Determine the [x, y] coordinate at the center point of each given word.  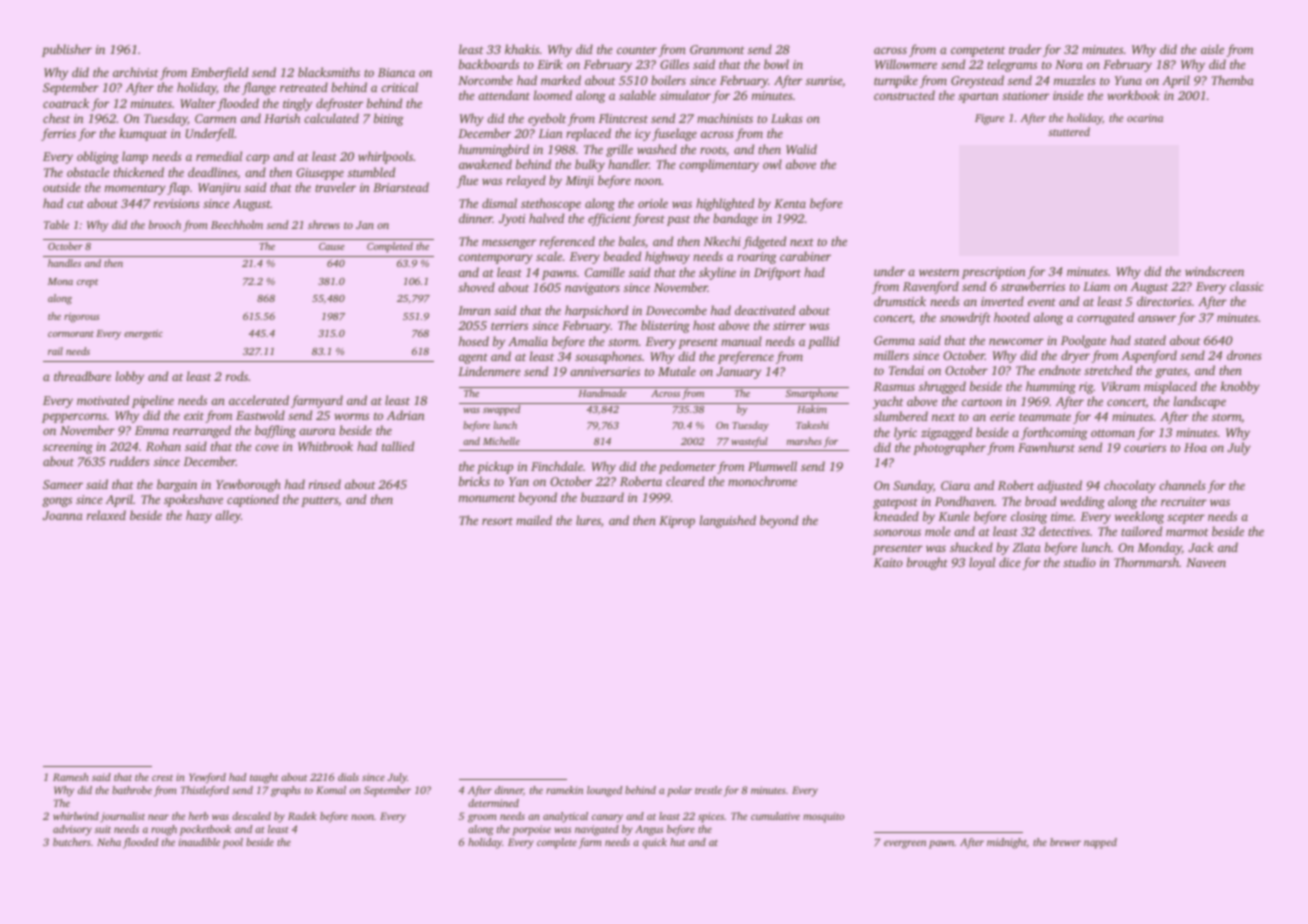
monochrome [762, 481]
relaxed [106, 515]
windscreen [1214, 271]
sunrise [824, 80]
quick [654, 843]
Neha [109, 842]
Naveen [1206, 562]
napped [1100, 843]
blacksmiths [329, 72]
